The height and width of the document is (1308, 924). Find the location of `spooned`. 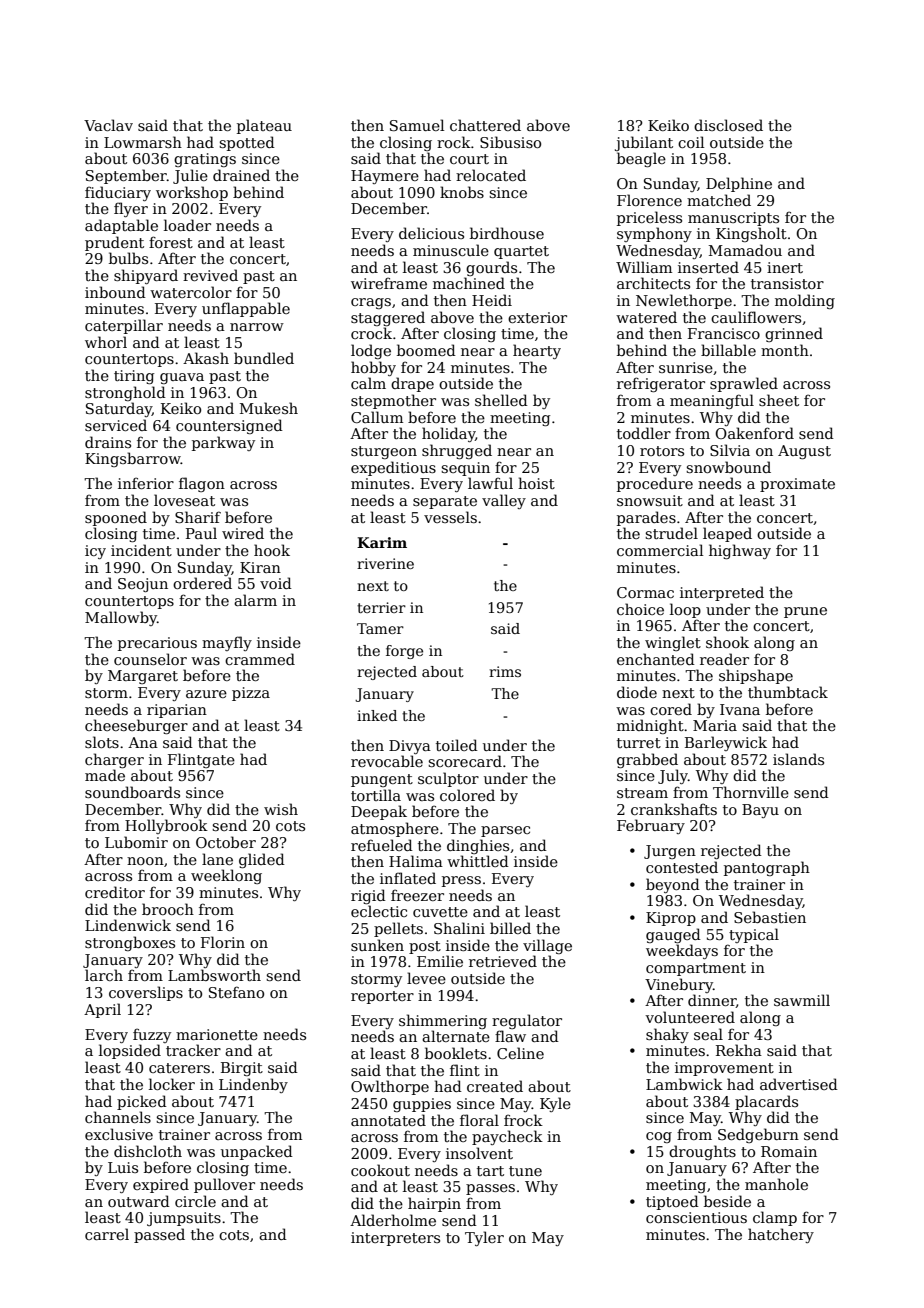

spooned is located at coordinates (116, 518).
